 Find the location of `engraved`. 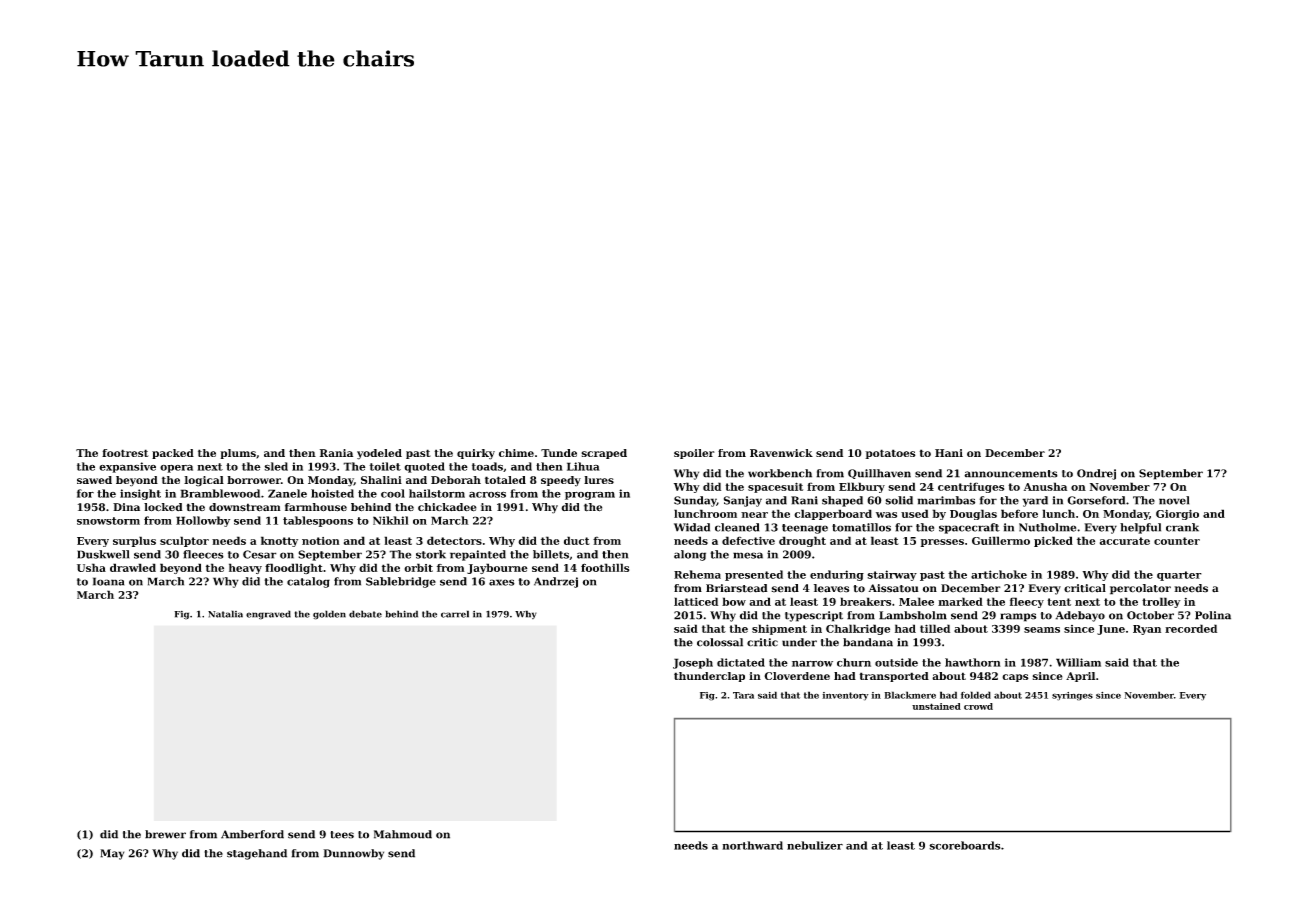

engraved is located at coordinates (268, 615).
